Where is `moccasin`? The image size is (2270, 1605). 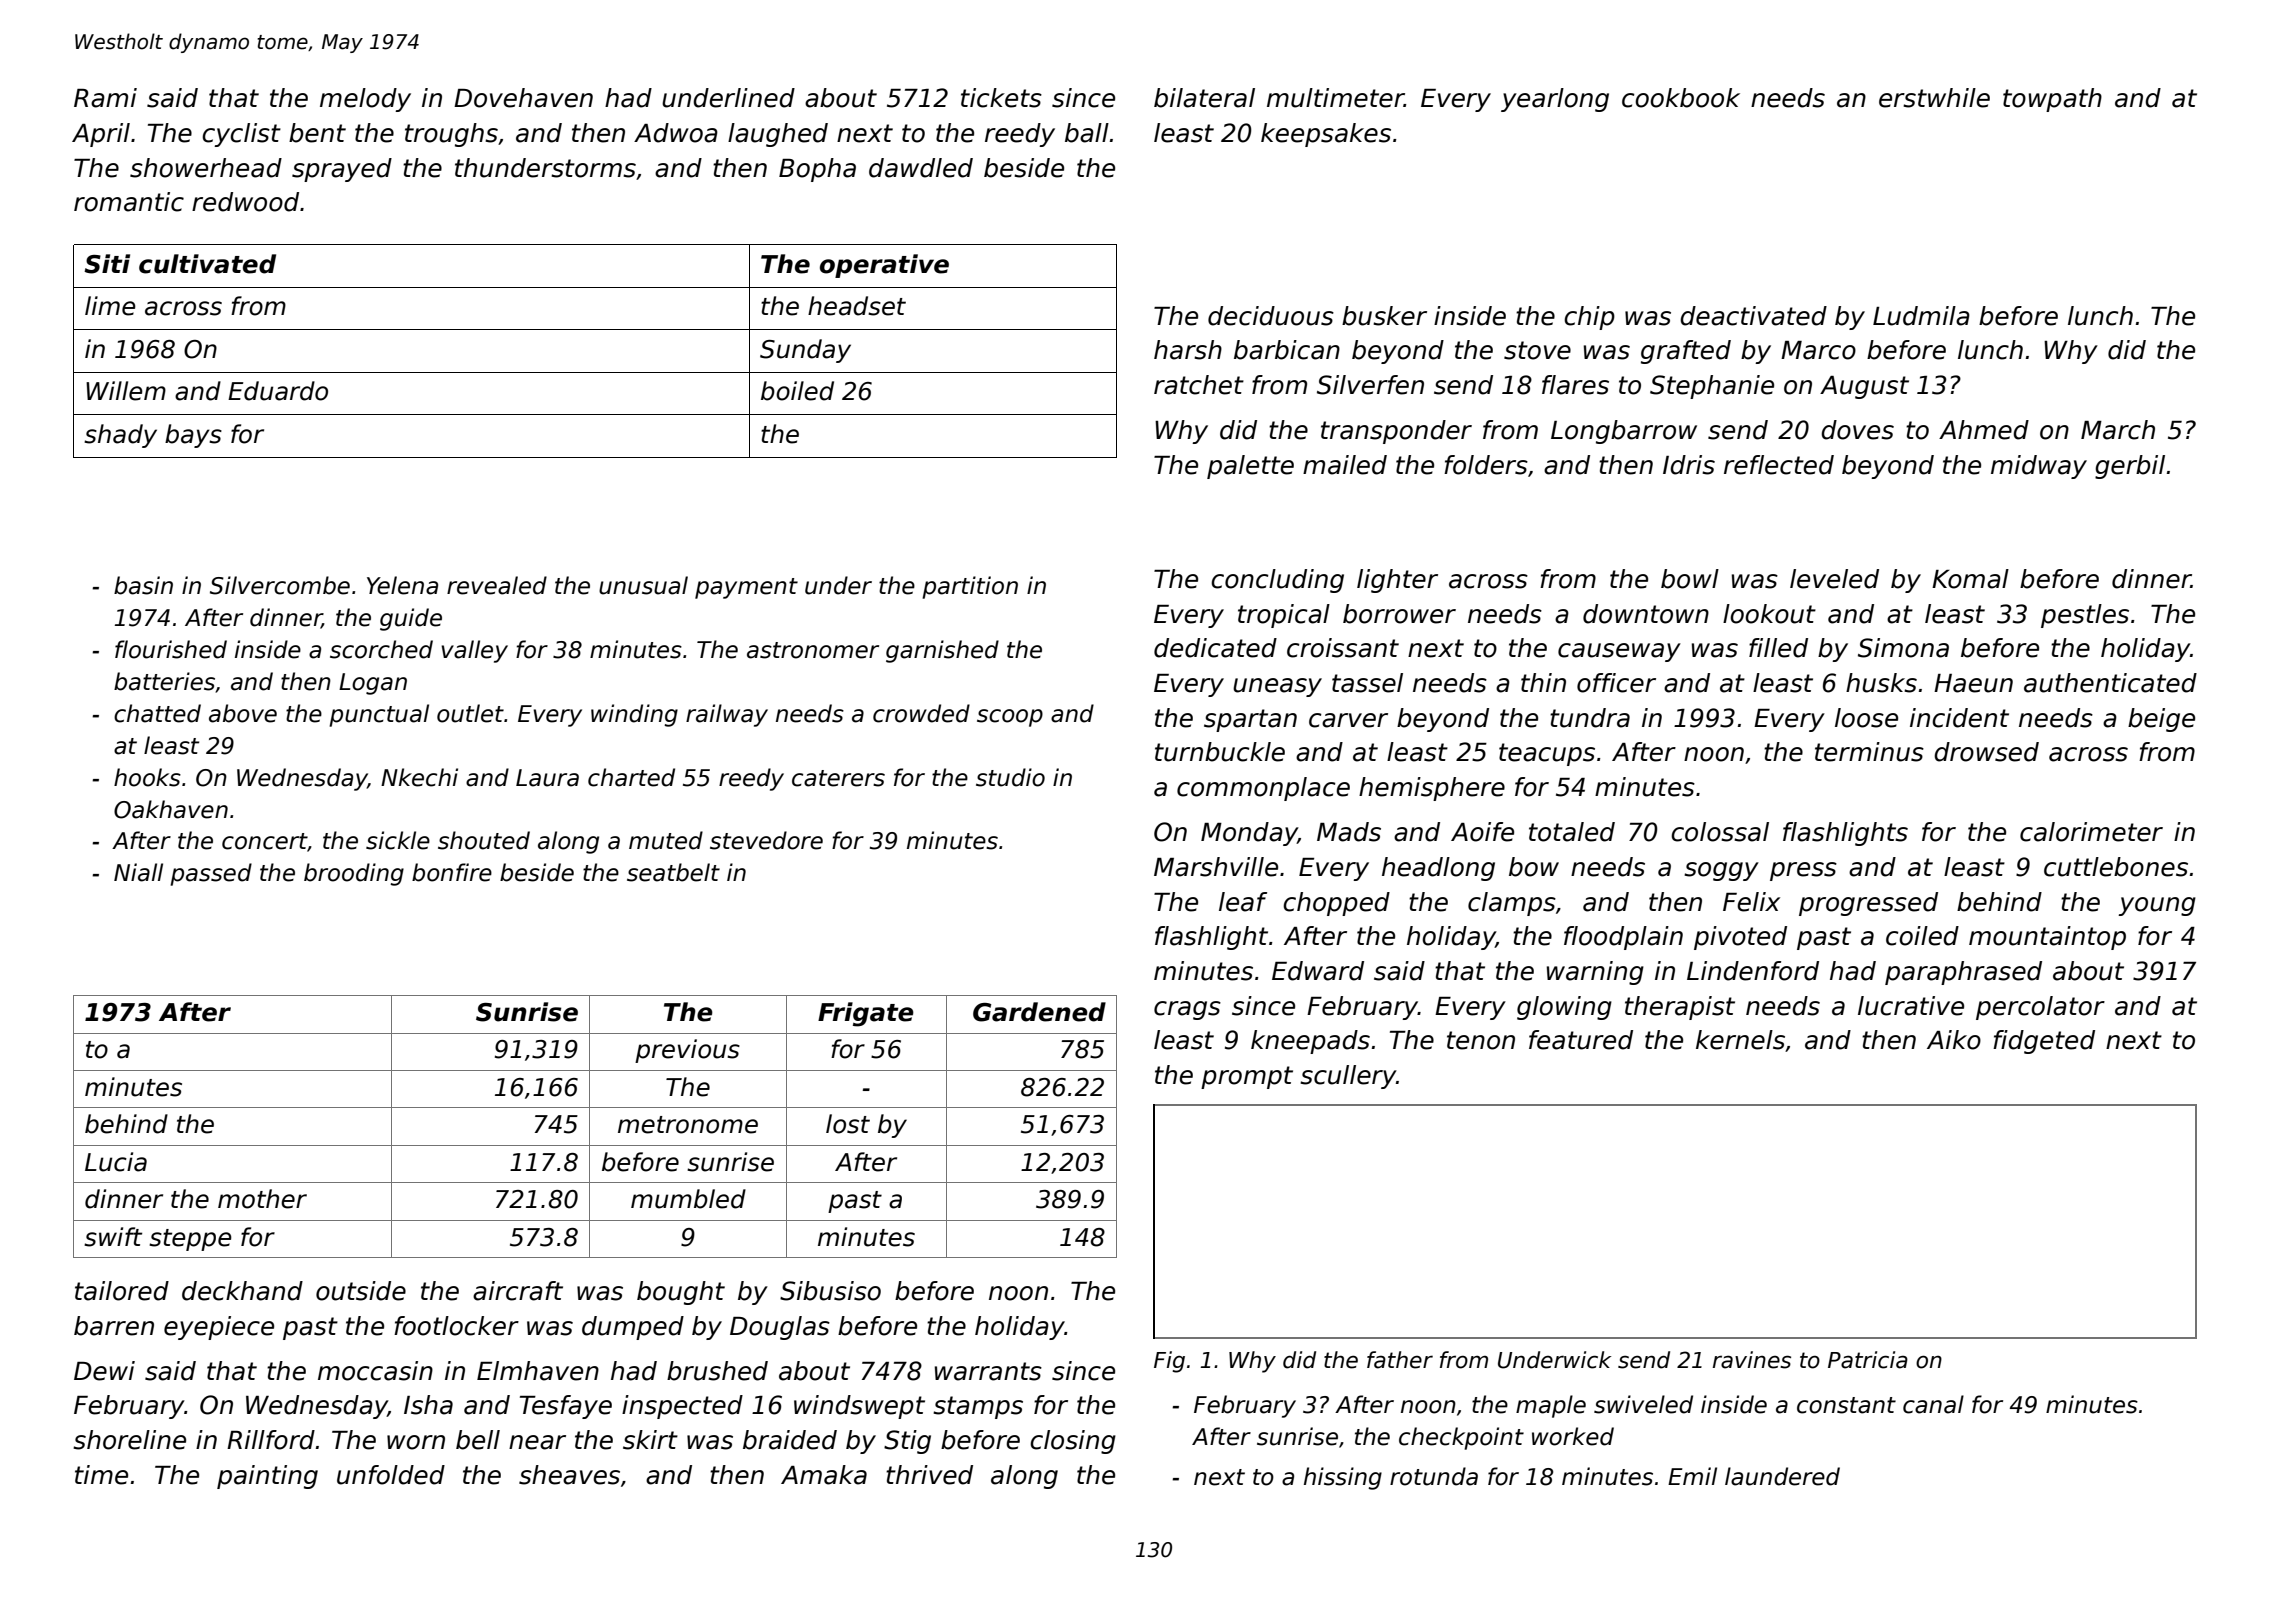 moccasin is located at coordinates (375, 1371).
